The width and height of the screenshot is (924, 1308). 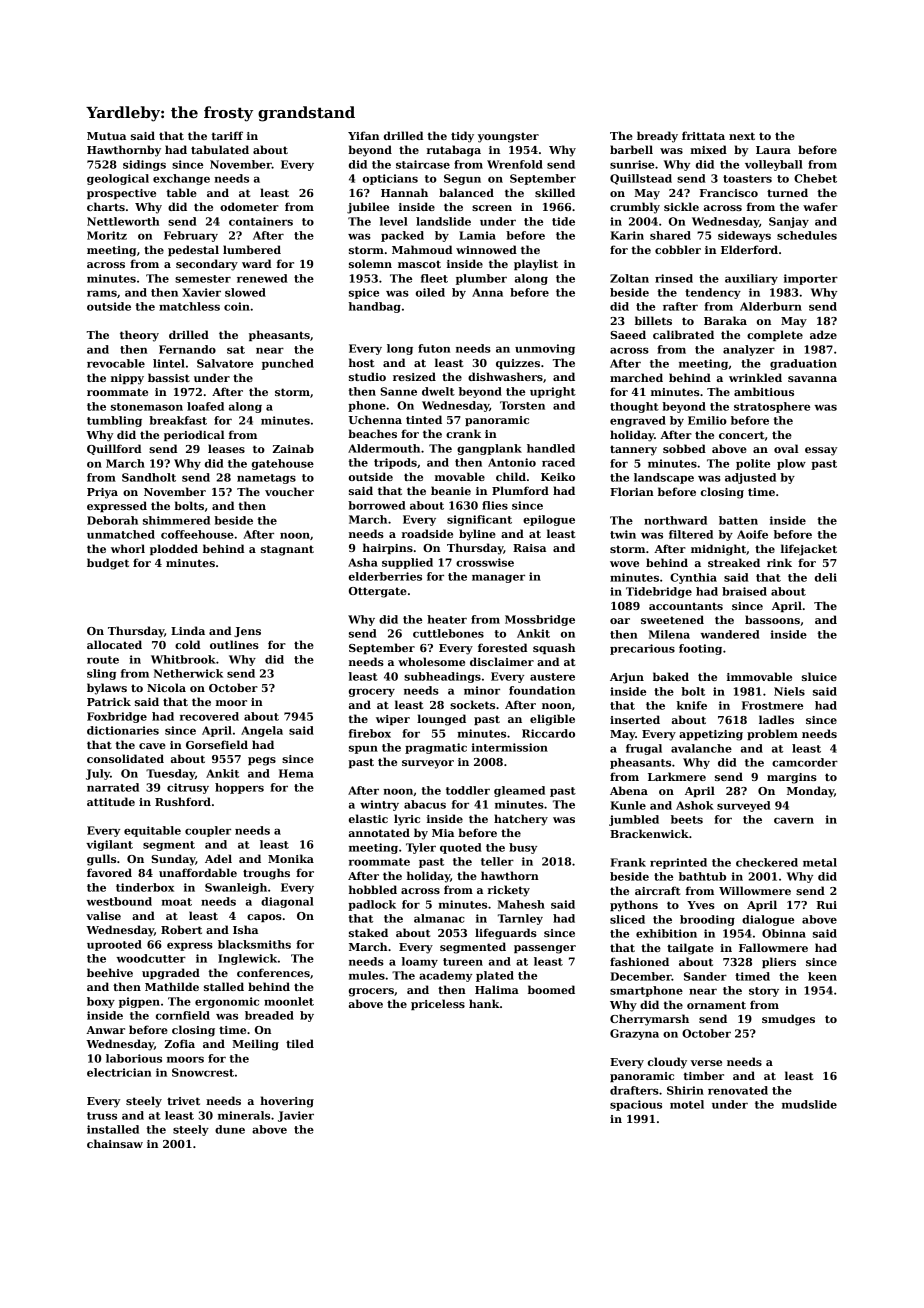 I want to click on futon, so click(x=434, y=348).
